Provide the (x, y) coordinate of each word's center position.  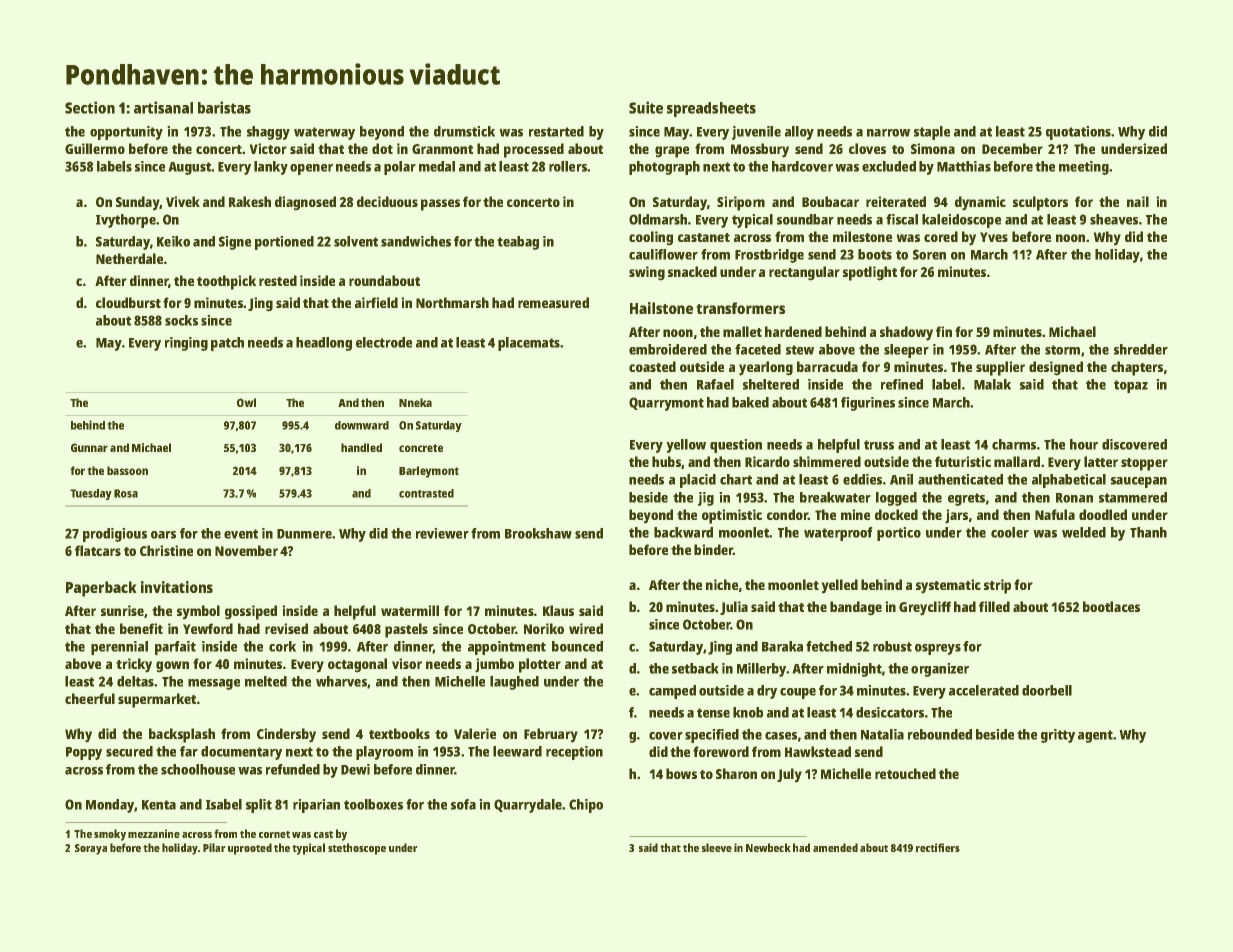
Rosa (126, 493)
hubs (666, 461)
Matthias (964, 166)
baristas (224, 107)
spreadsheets (711, 109)
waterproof (838, 534)
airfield (376, 302)
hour (1084, 444)
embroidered (668, 349)
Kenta (159, 805)
